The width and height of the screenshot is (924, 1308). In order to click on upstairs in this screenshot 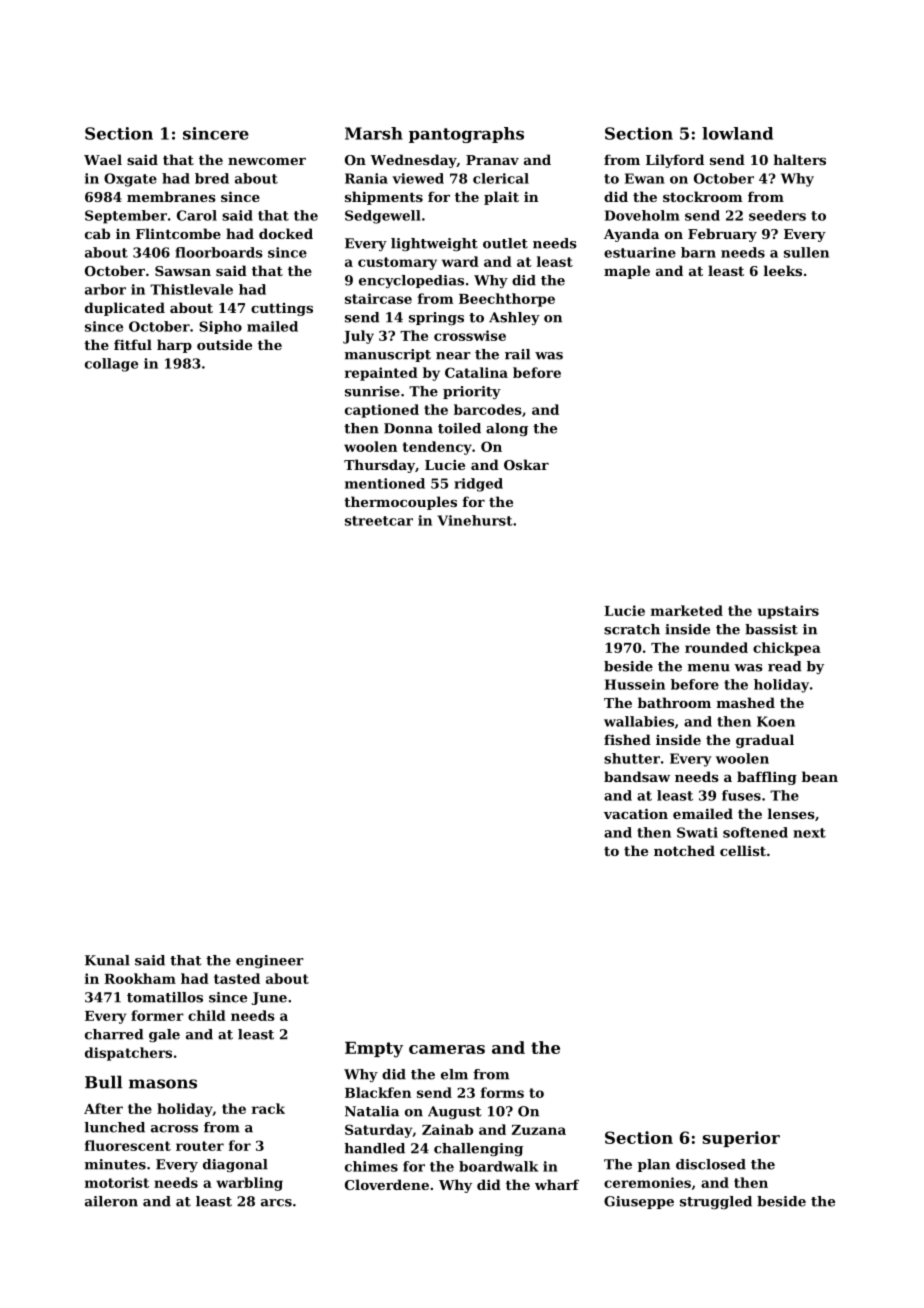, I will do `click(788, 612)`.
